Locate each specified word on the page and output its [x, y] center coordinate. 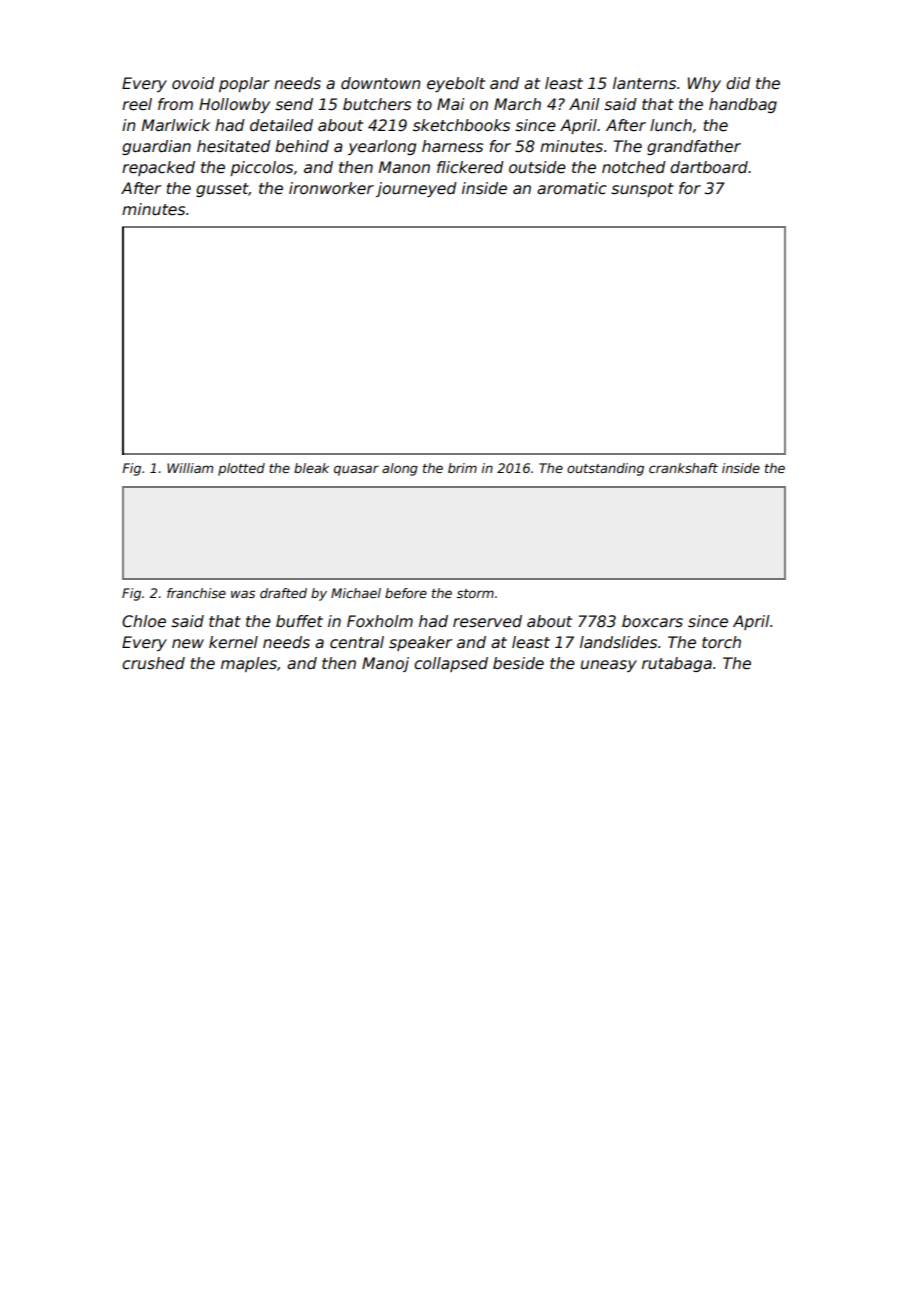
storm [475, 593]
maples [249, 664]
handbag [743, 105]
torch [721, 642]
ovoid [193, 83]
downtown [381, 83]
